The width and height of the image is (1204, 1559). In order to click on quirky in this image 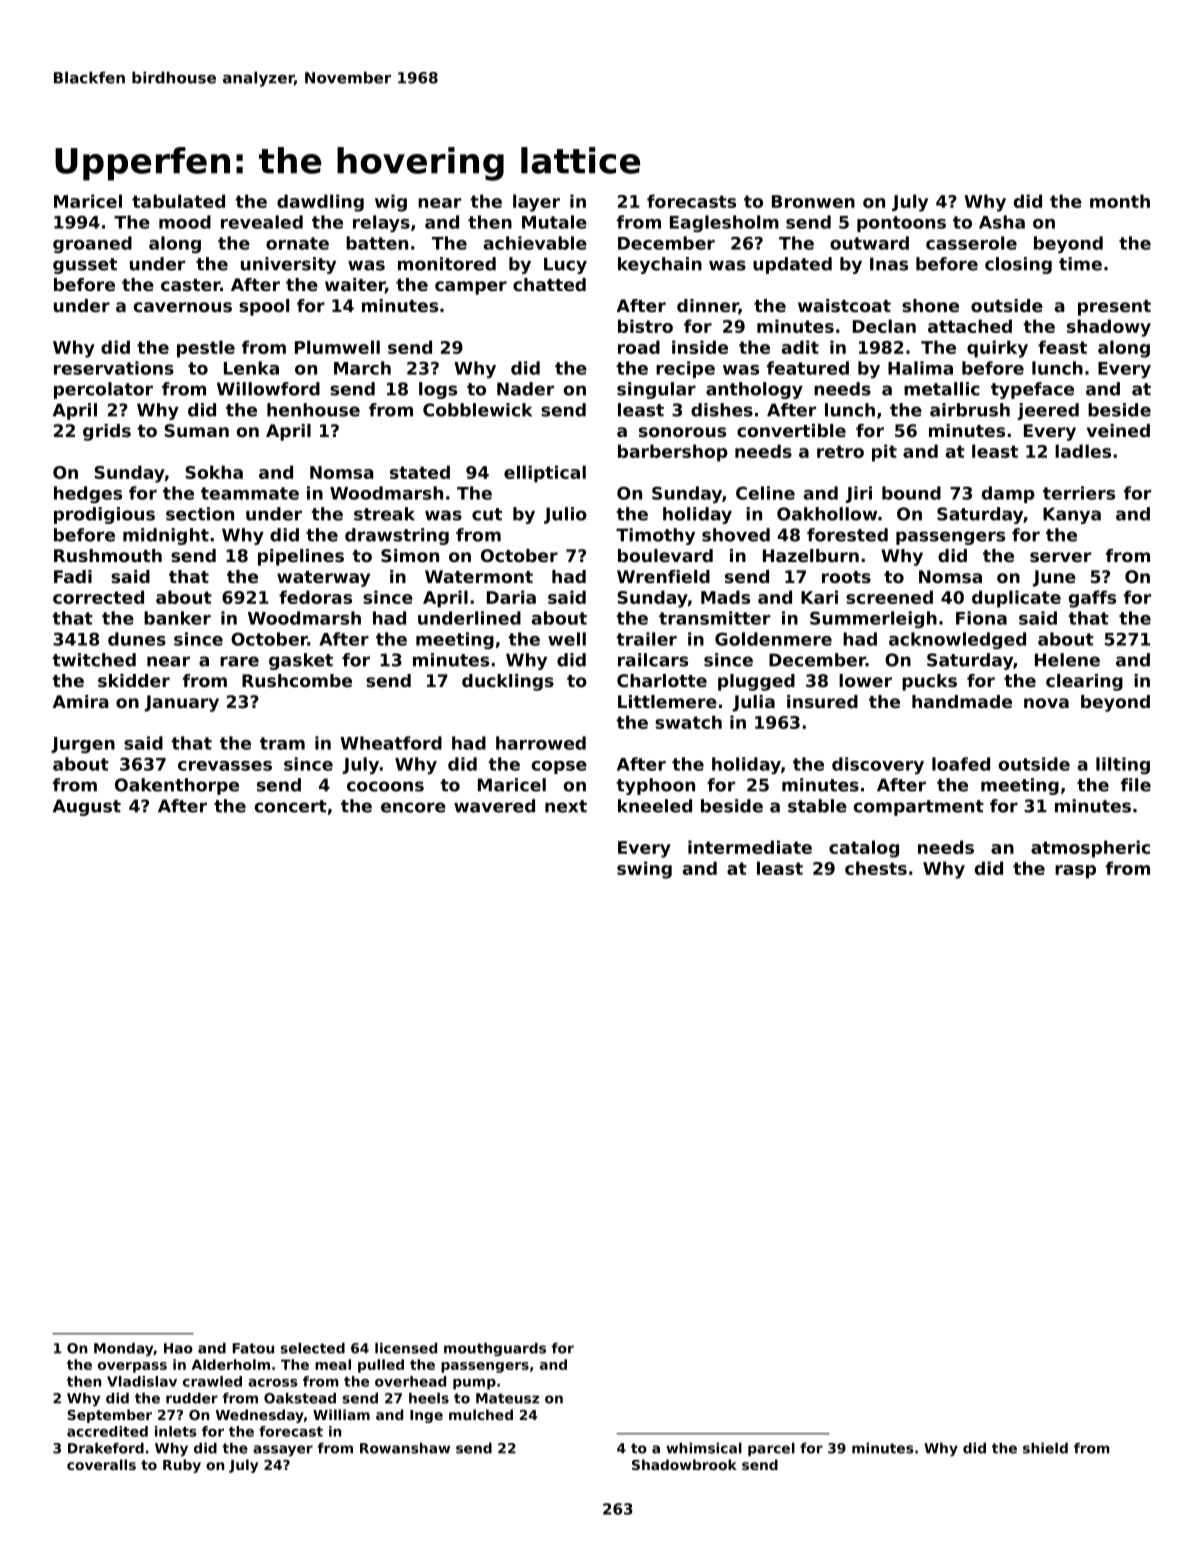, I will do `click(997, 349)`.
